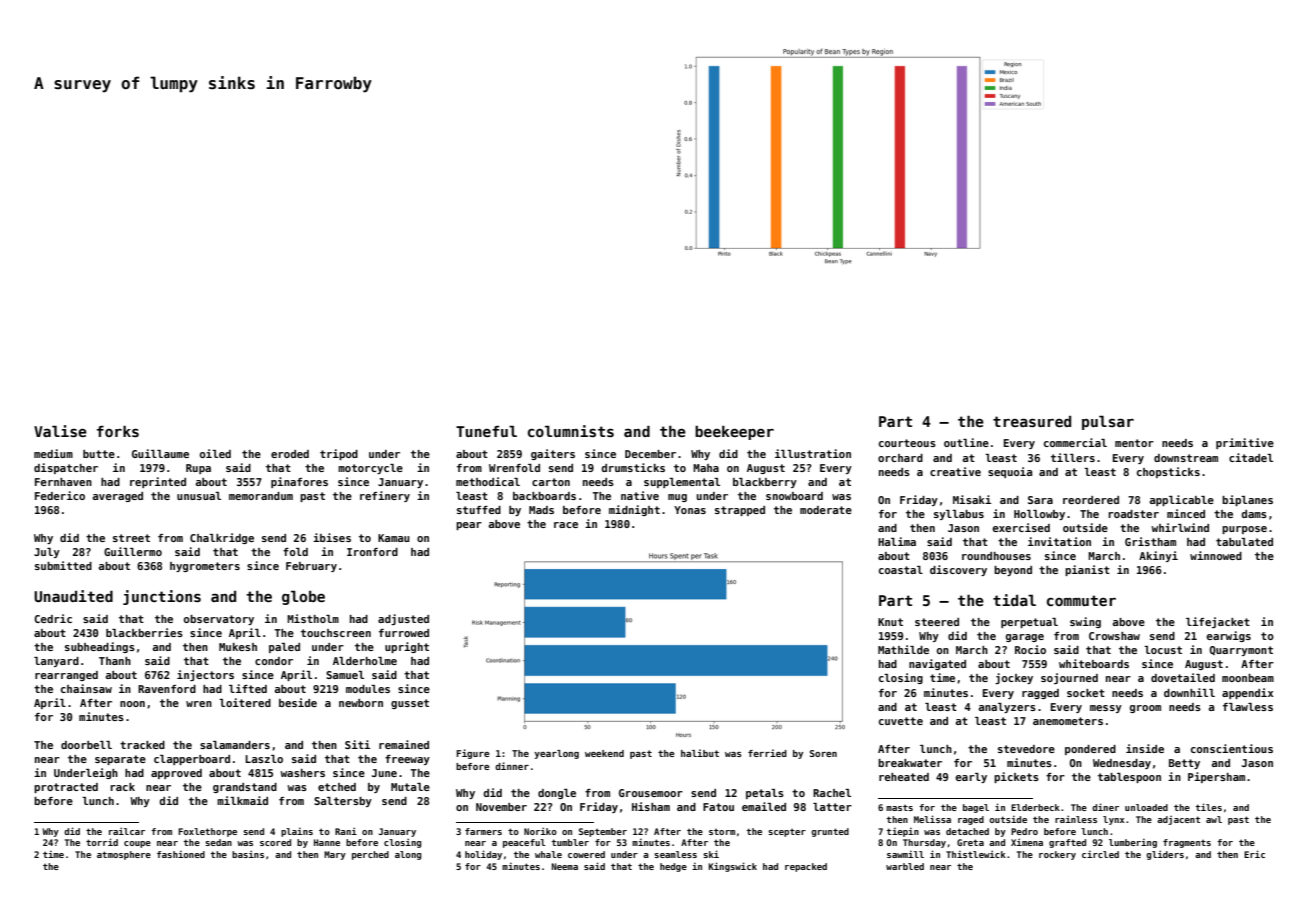 The width and height of the screenshot is (1308, 924). What do you see at coordinates (901, 570) in the screenshot?
I see `coastal` at bounding box center [901, 570].
